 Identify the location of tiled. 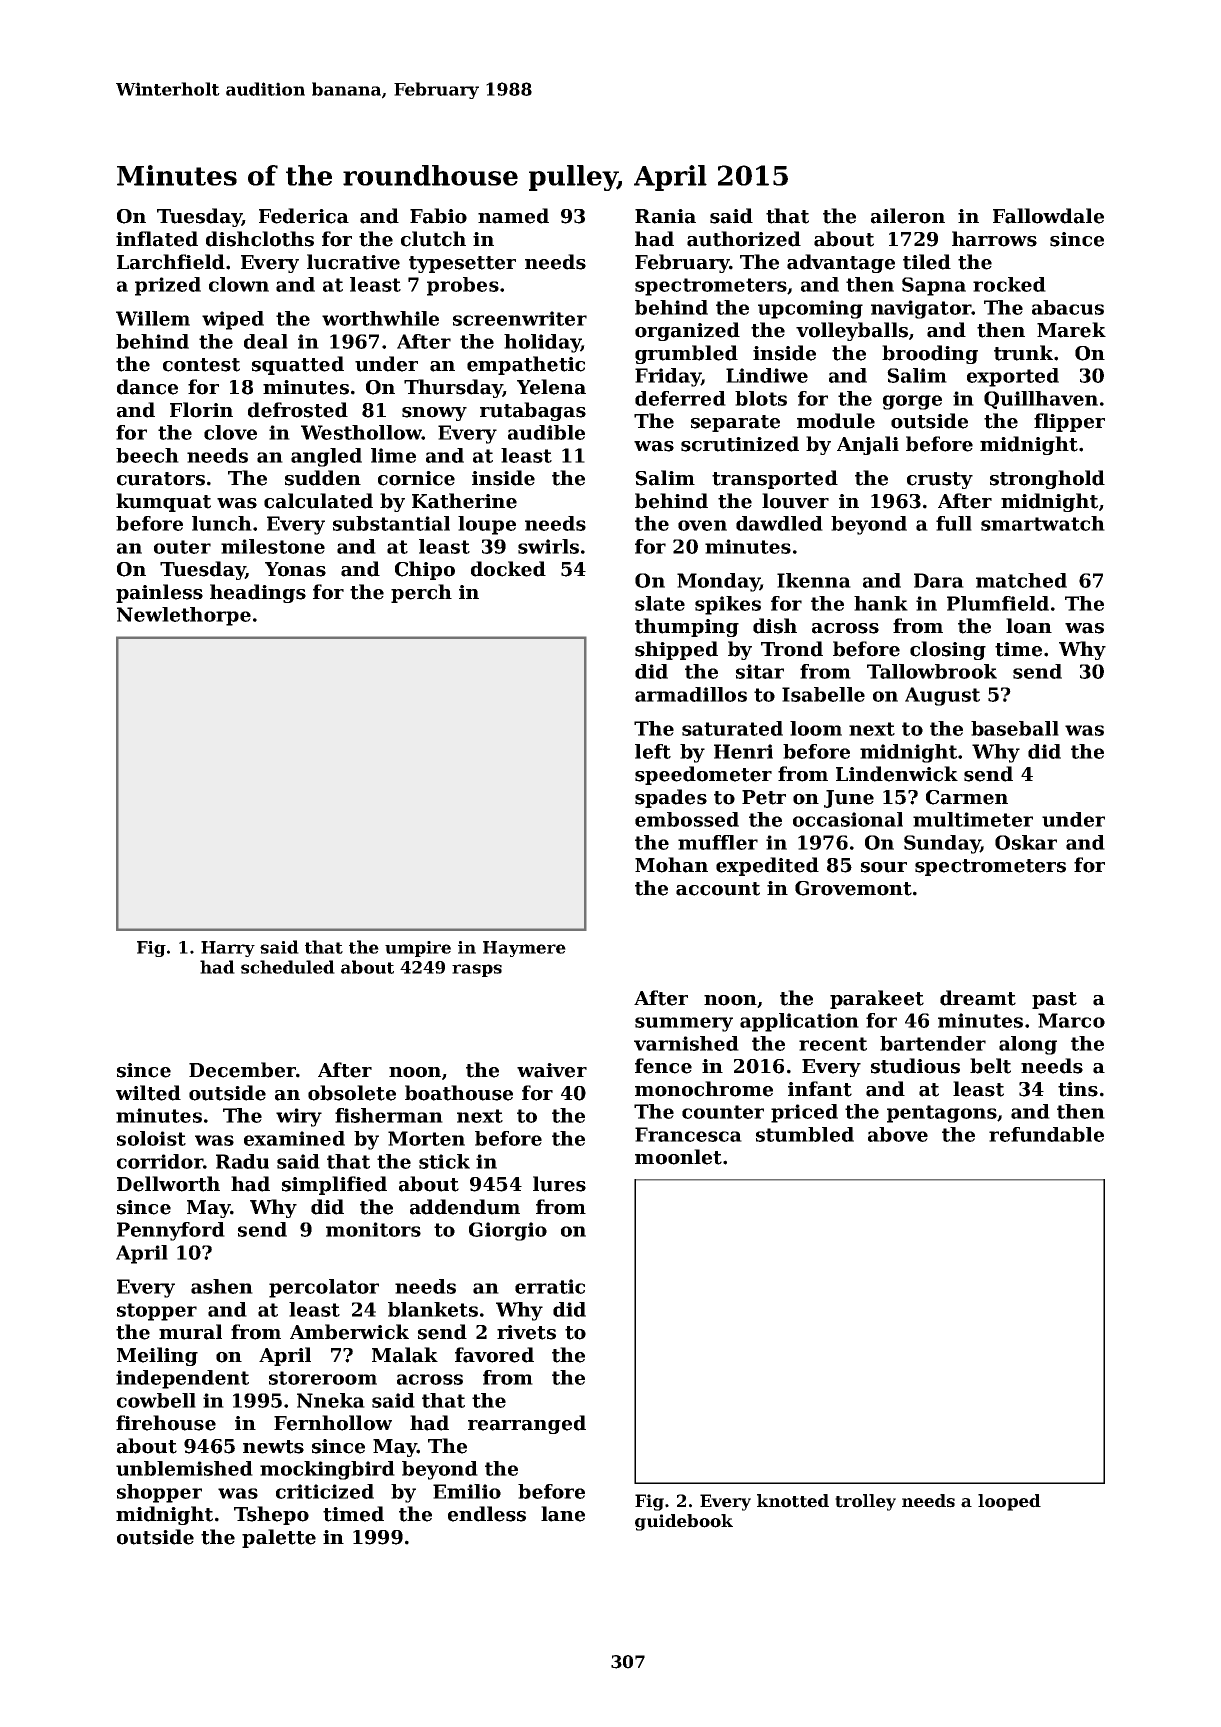
(927, 262).
